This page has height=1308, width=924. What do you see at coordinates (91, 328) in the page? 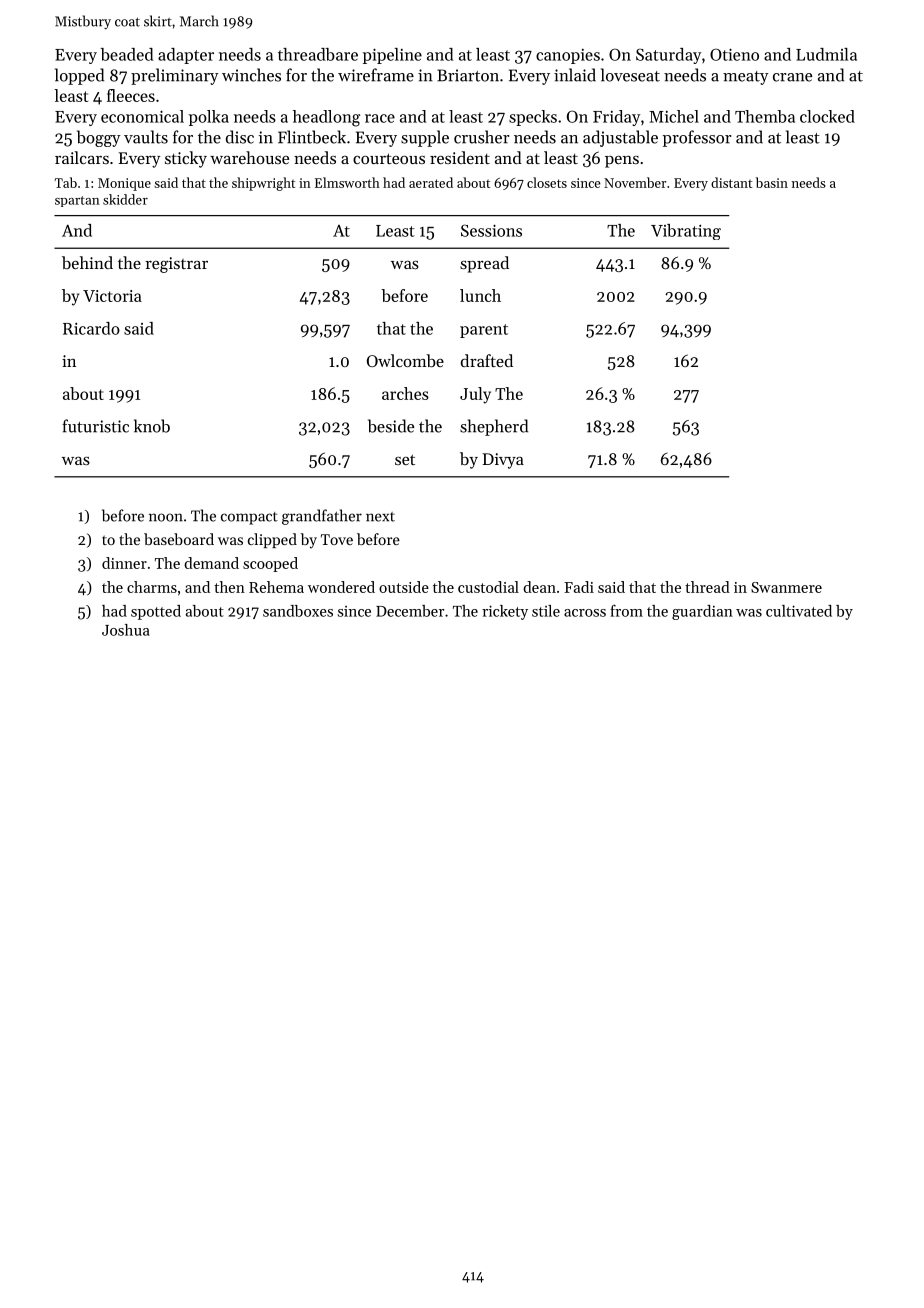
I see `Ricardo` at bounding box center [91, 328].
